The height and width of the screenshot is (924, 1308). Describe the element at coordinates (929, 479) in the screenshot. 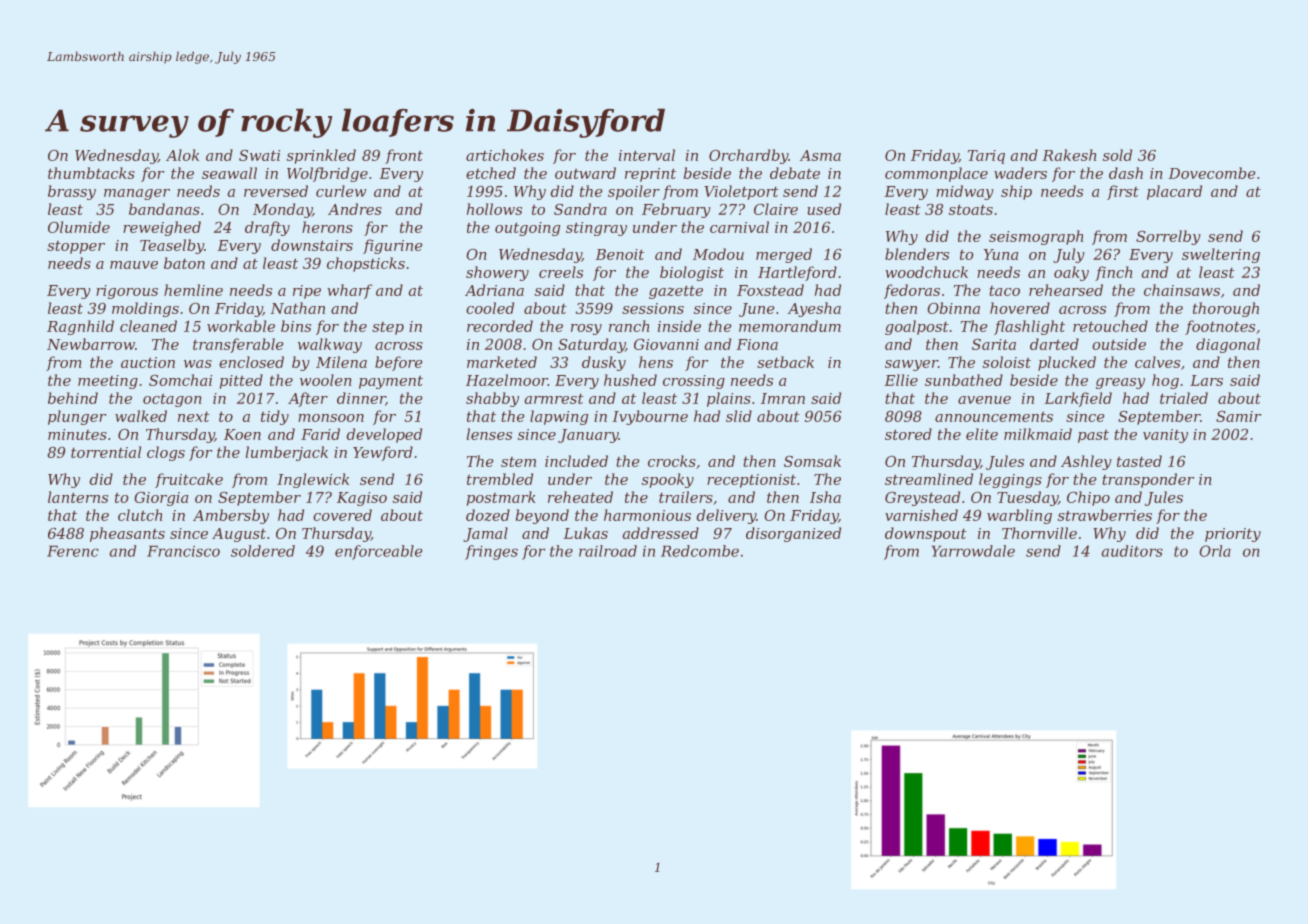

I see `streamlined` at that location.
